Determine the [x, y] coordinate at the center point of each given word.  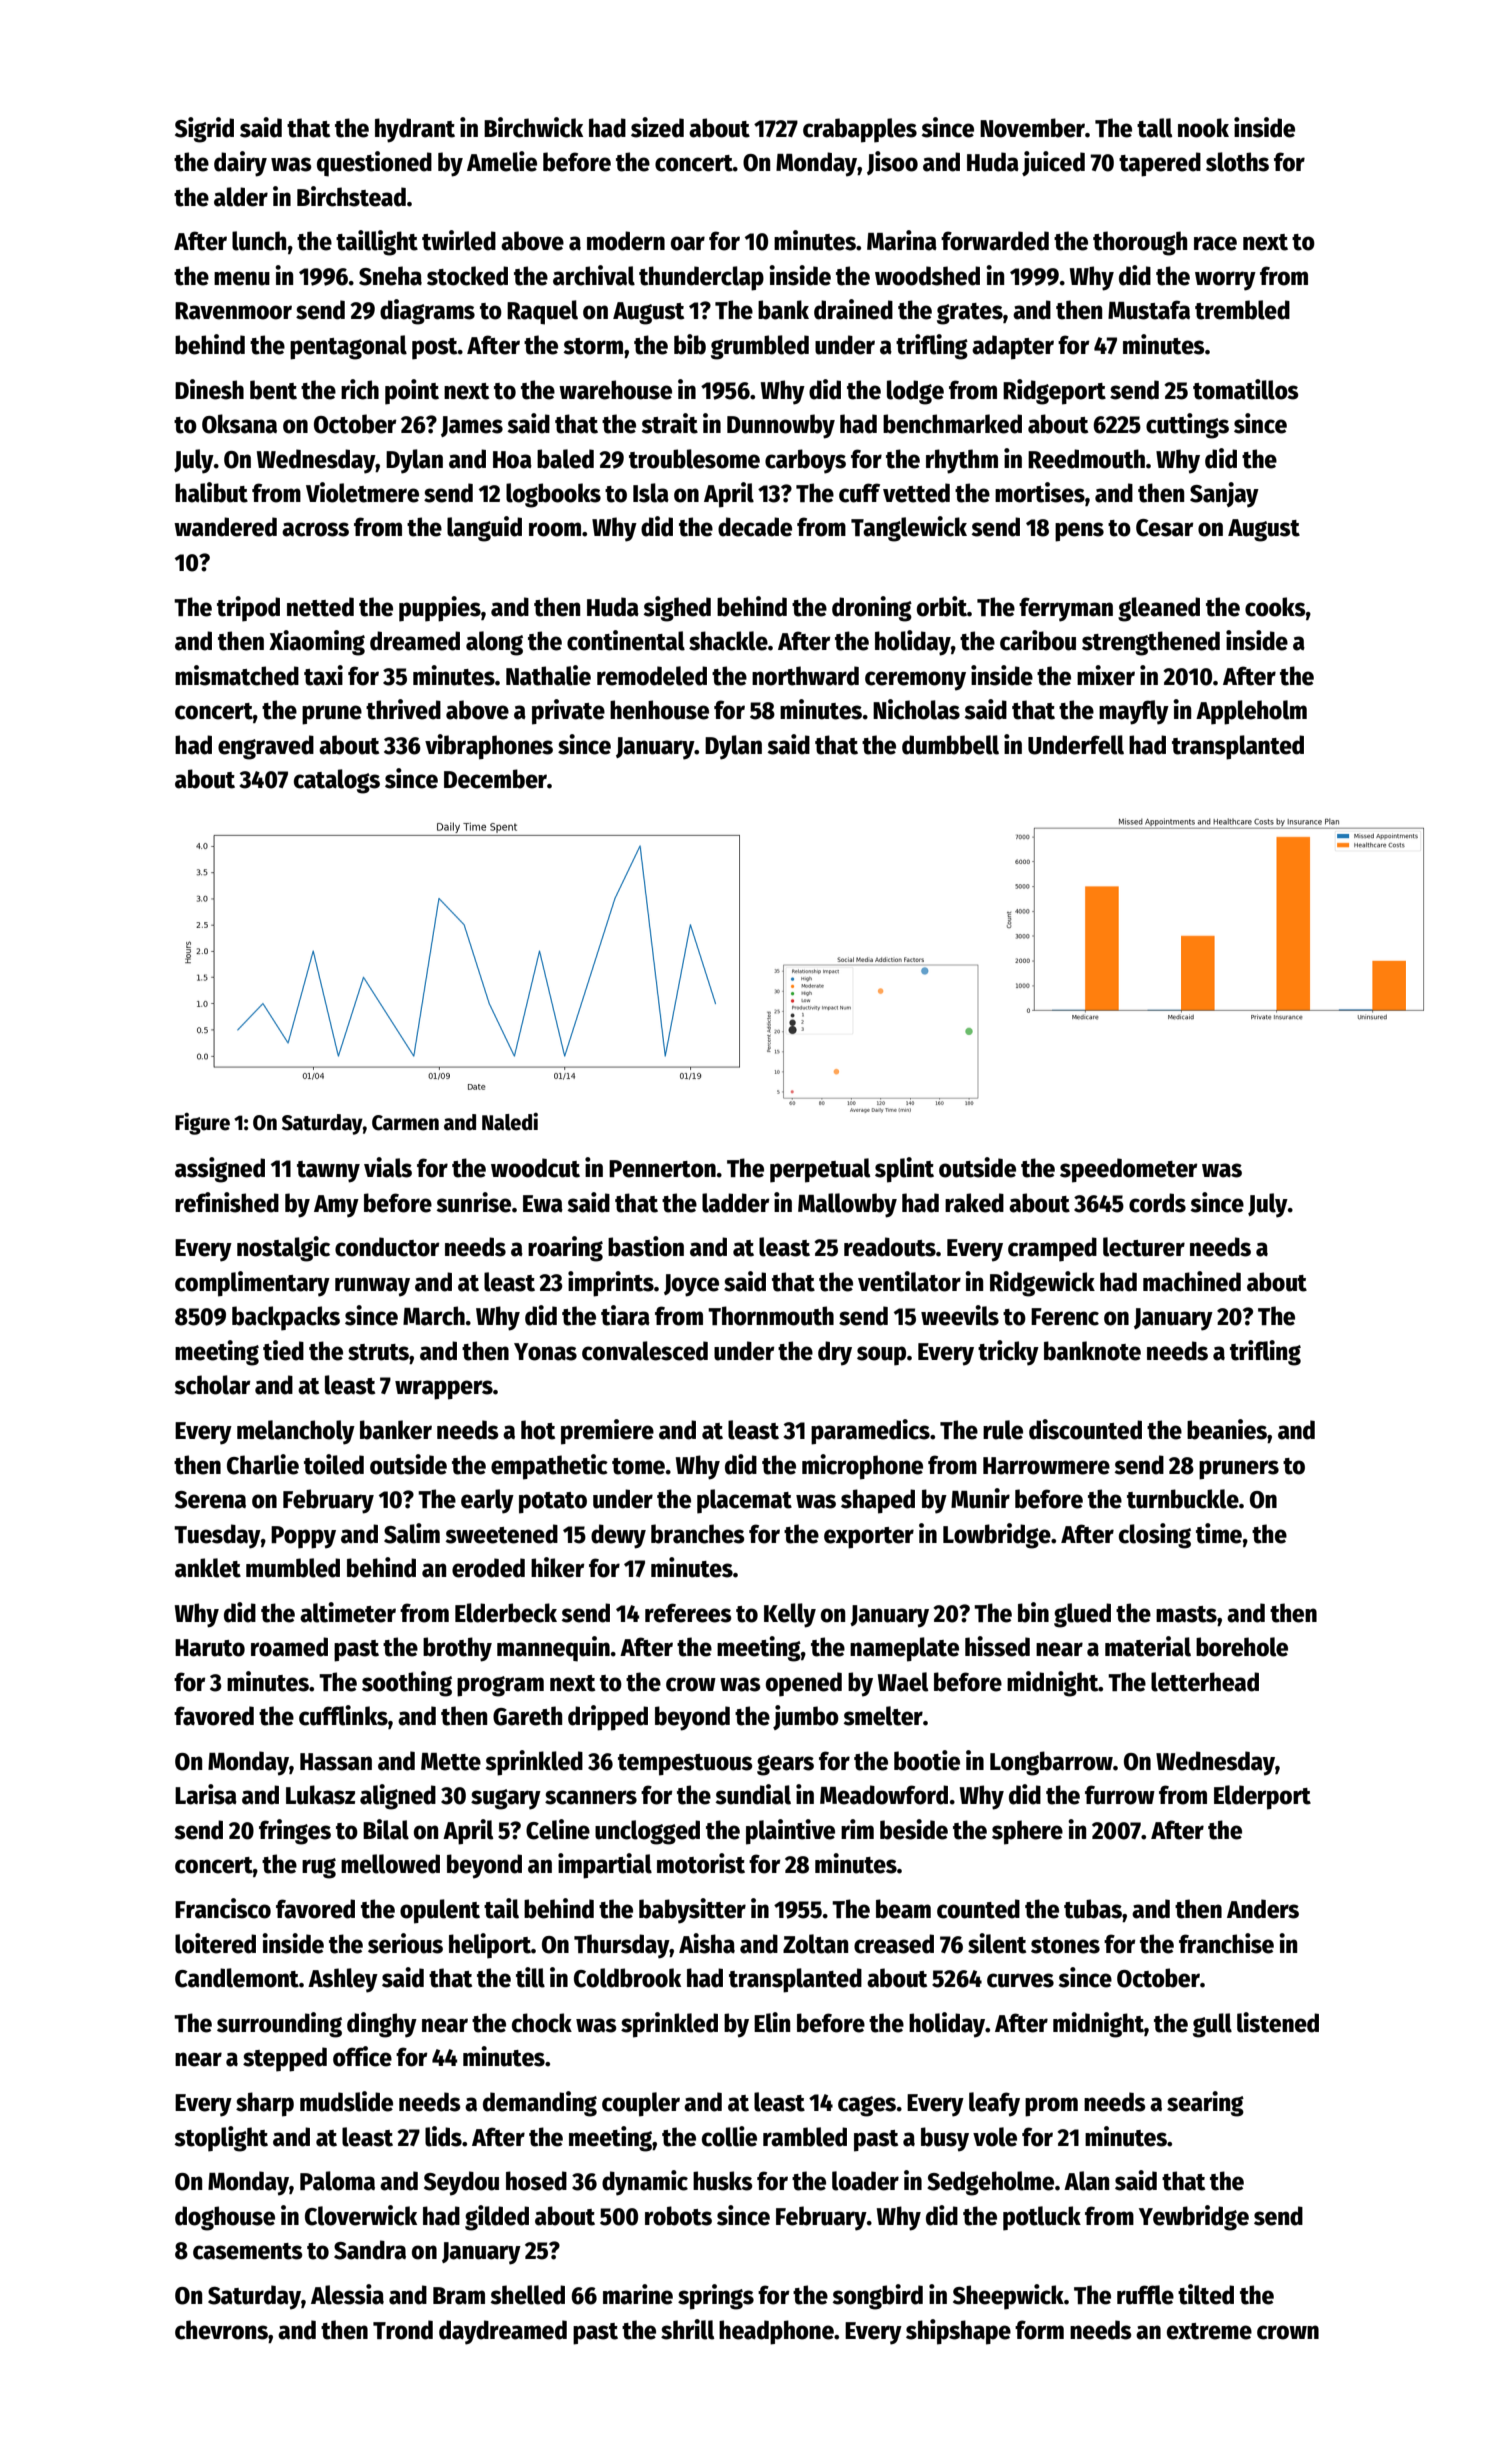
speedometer [1129, 1170]
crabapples [860, 130]
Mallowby [847, 1205]
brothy [457, 1649]
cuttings [1187, 426]
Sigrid [204, 130]
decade [755, 527]
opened [804, 1684]
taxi [323, 675]
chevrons [221, 2330]
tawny [328, 1172]
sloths [1237, 162]
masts [1186, 1614]
